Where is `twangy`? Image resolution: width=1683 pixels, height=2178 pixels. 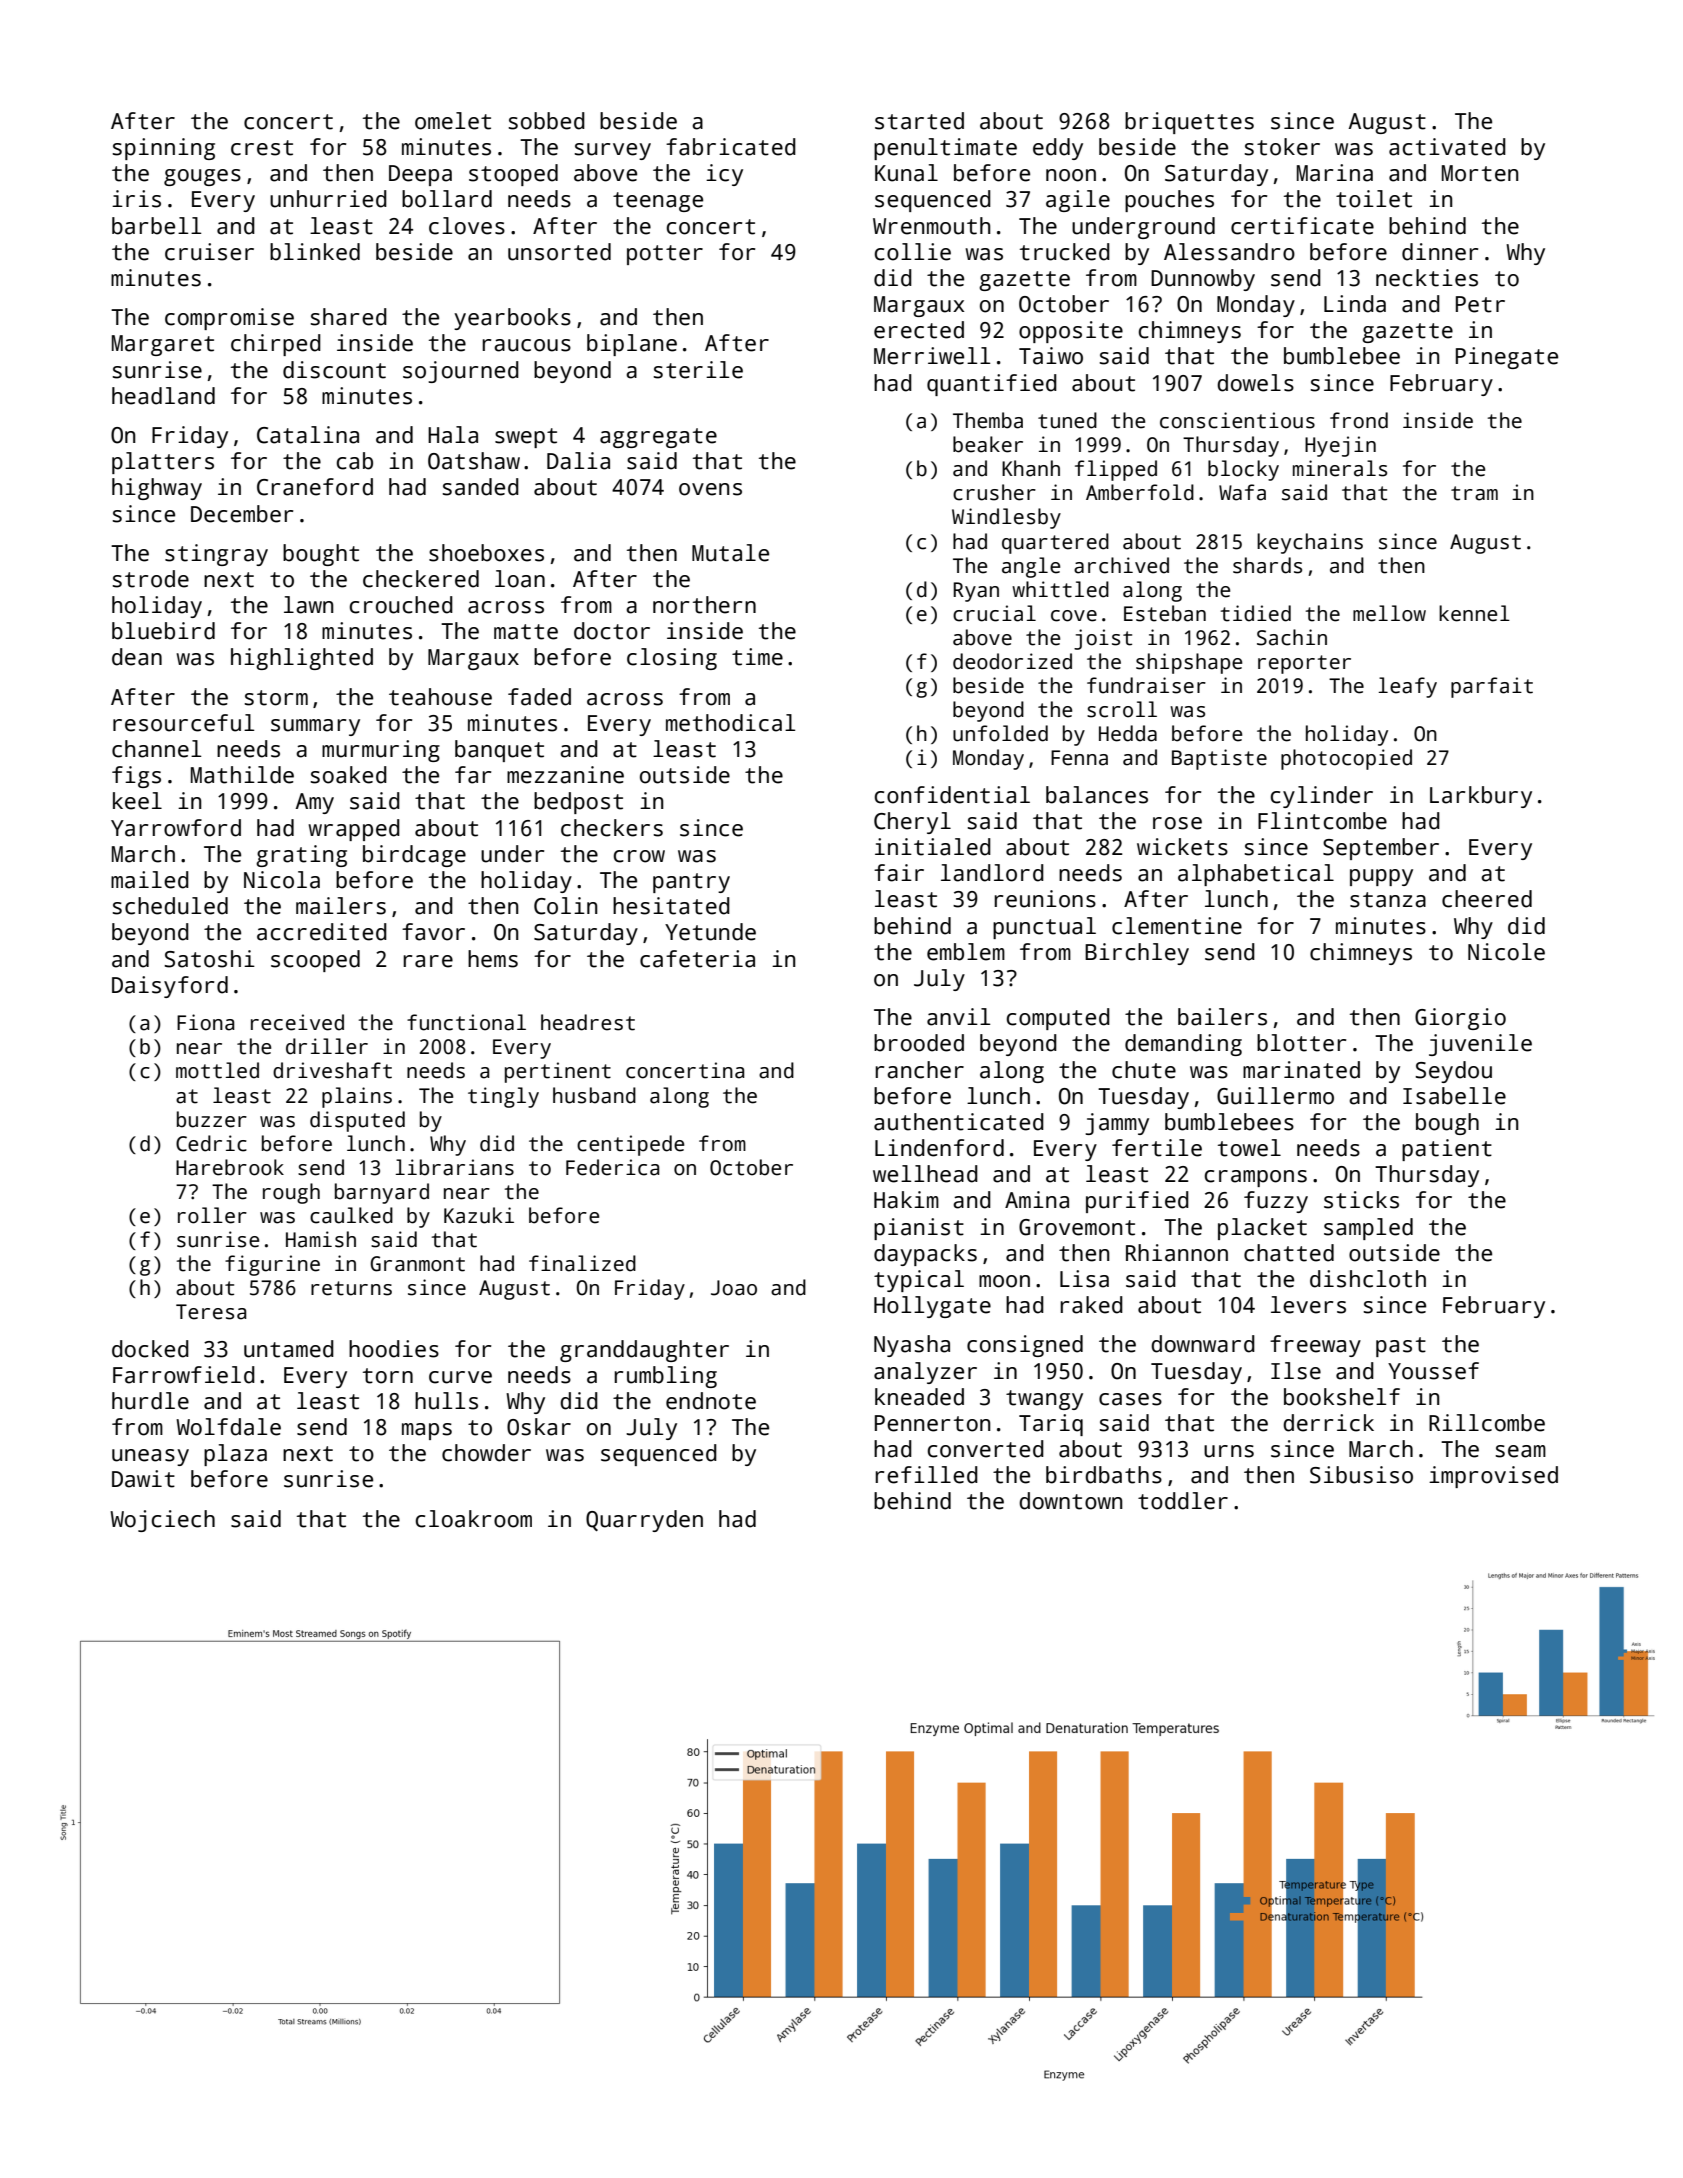 twangy is located at coordinates (1044, 1400).
